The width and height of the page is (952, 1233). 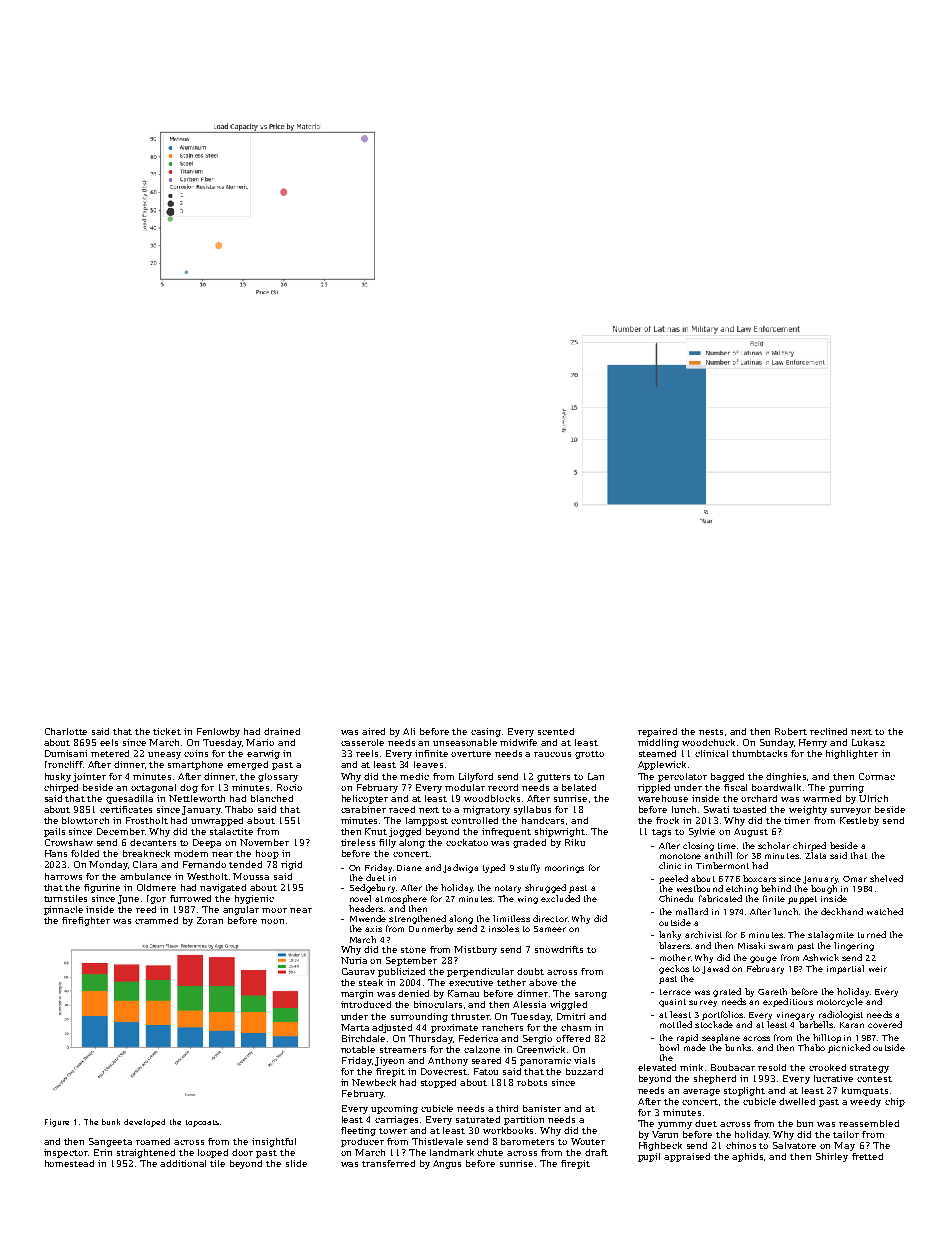 I want to click on watched, so click(x=885, y=911).
